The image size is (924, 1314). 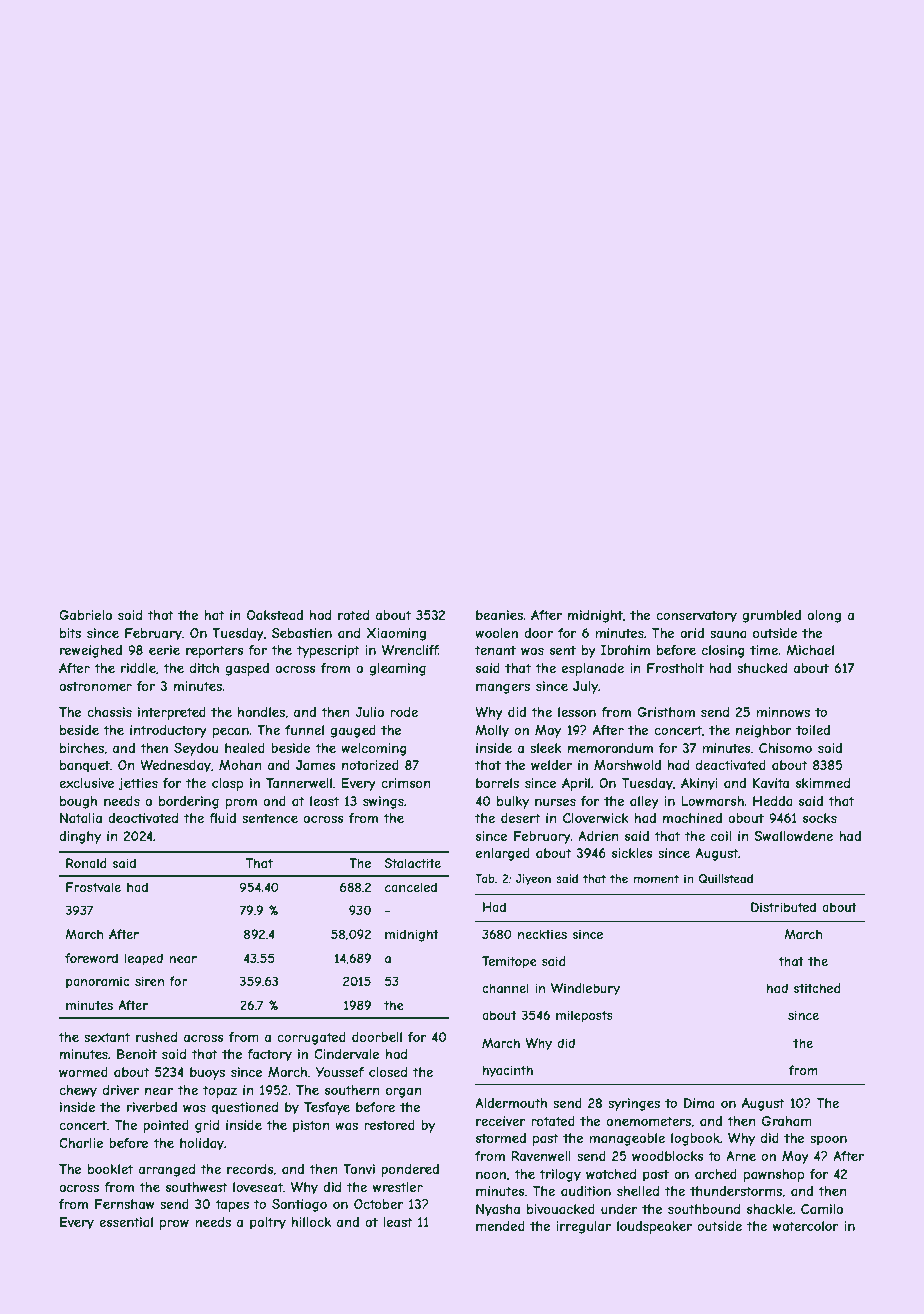 What do you see at coordinates (174, 1224) in the screenshot?
I see `prow` at bounding box center [174, 1224].
